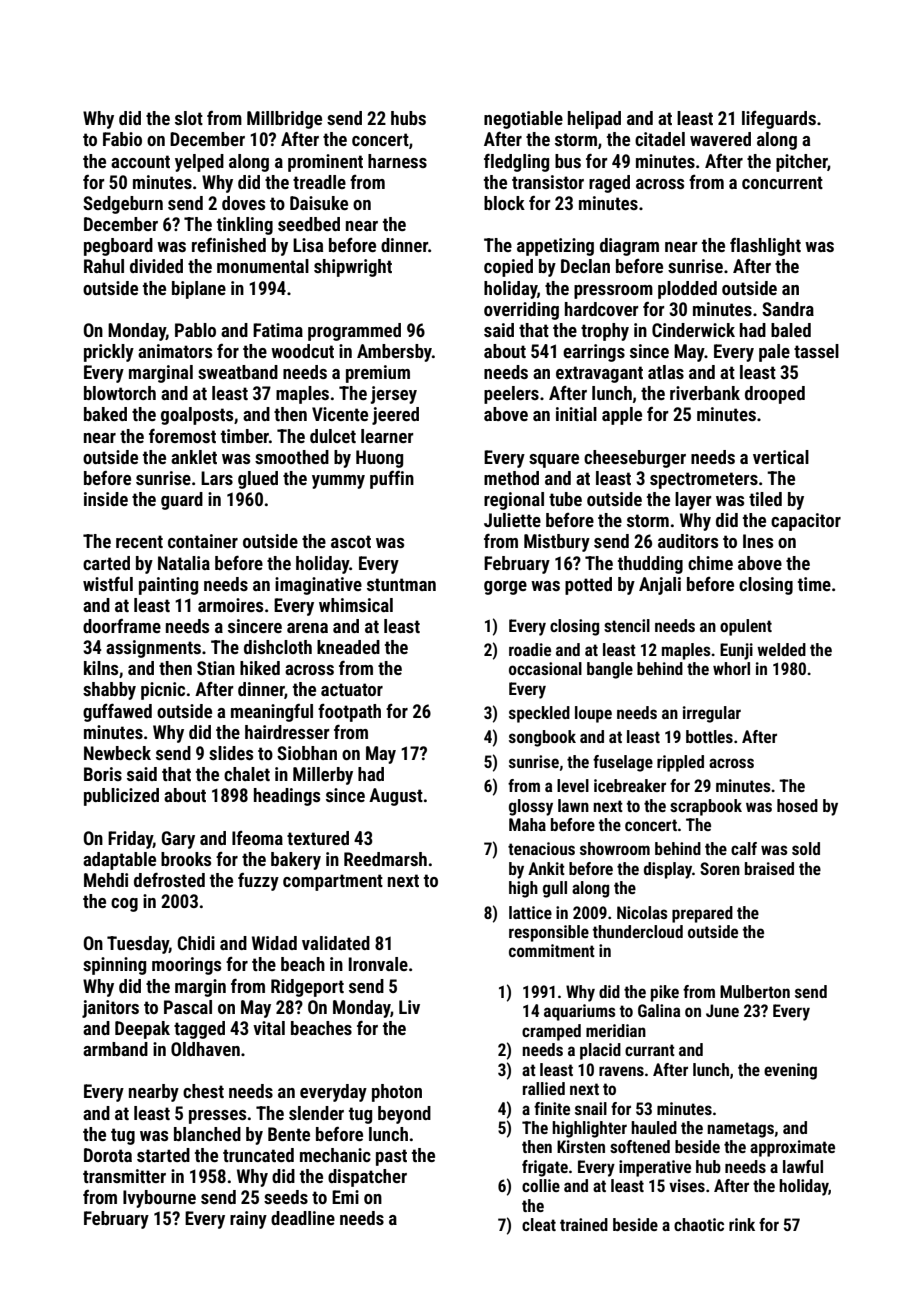 This page has height=1311, width=924. Describe the element at coordinates (159, 1199) in the page. I see `Ivybourne` at that location.
